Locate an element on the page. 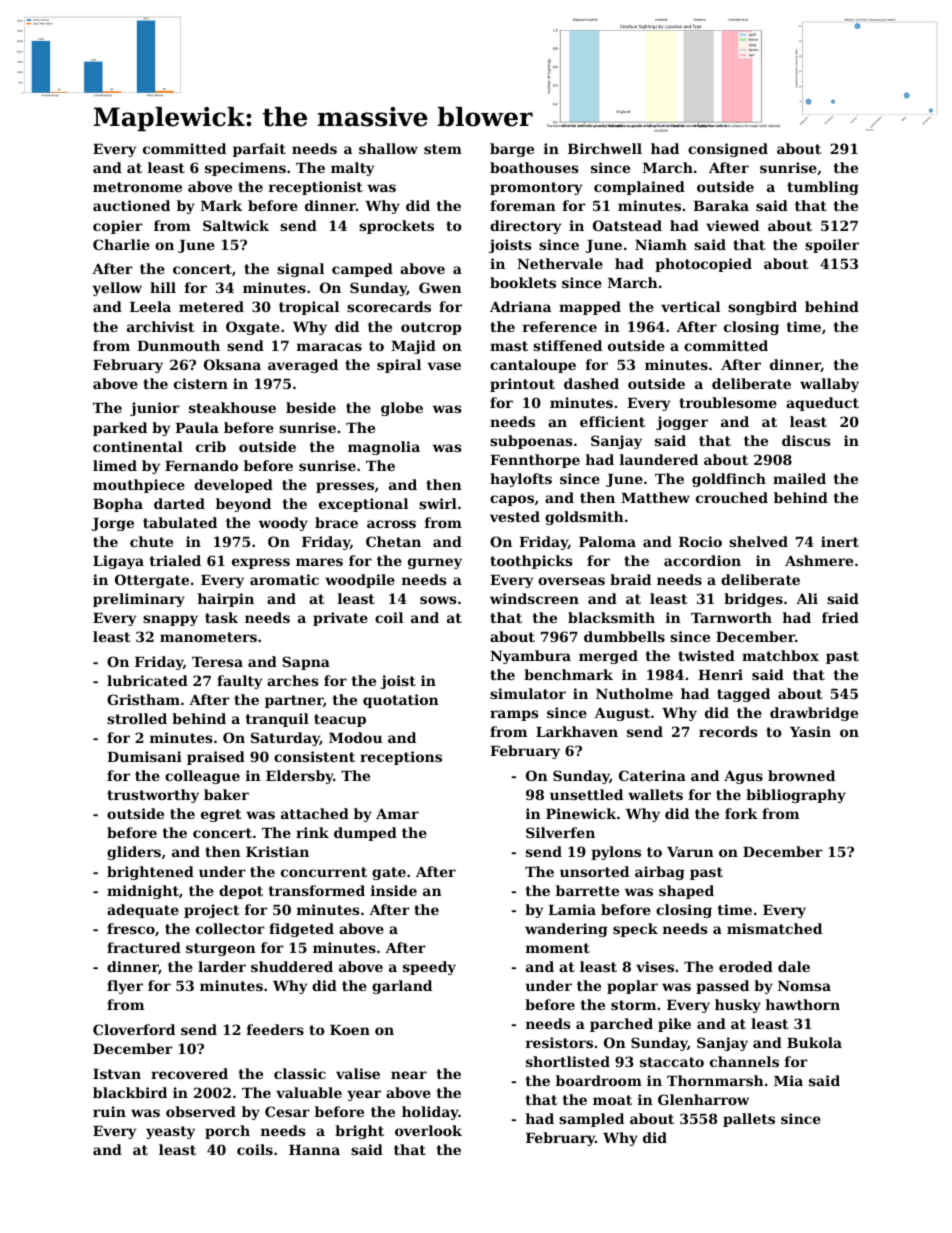  metered is located at coordinates (211, 306).
